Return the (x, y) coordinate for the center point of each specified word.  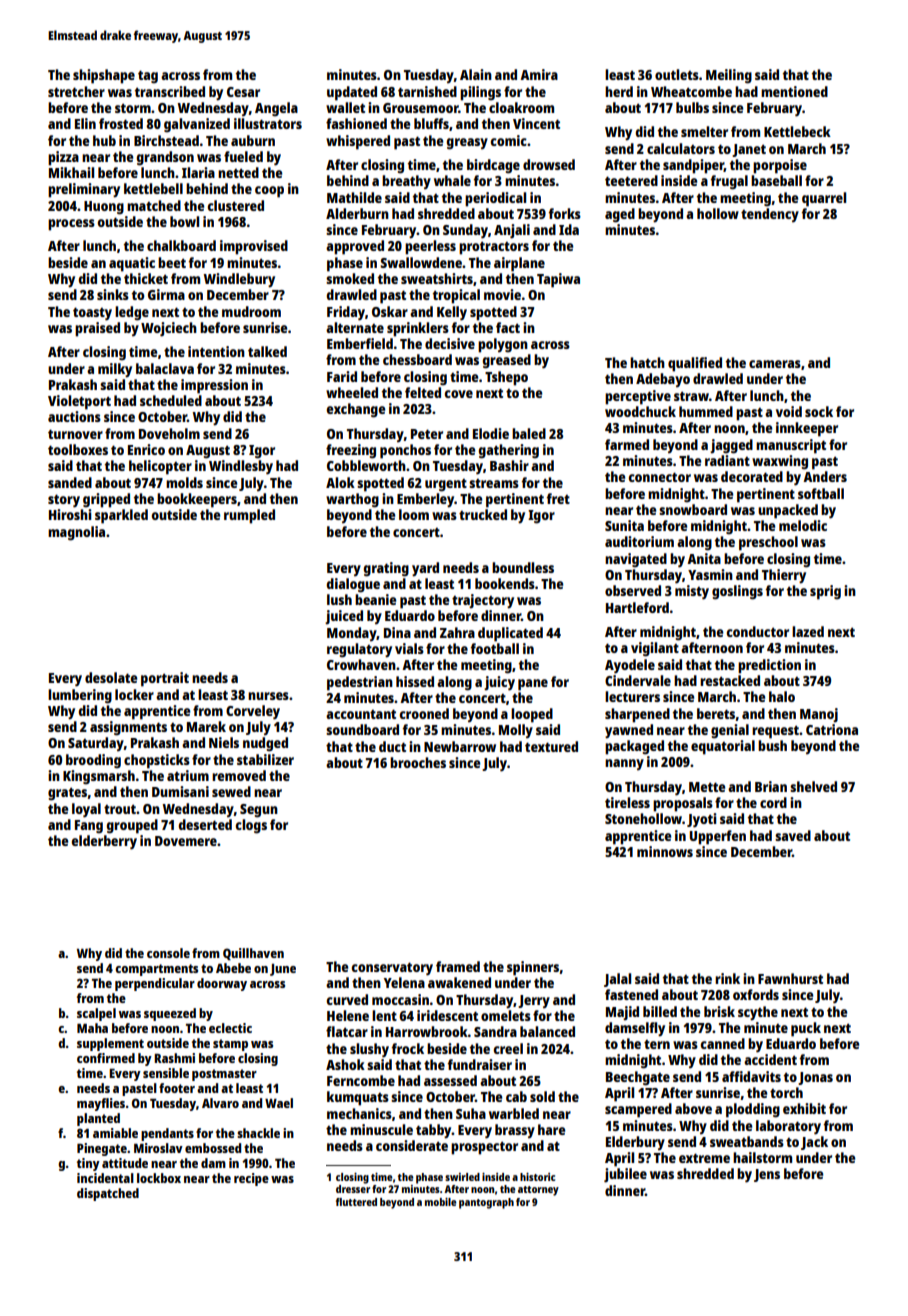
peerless (430, 247)
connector (659, 477)
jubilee (625, 1175)
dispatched (108, 1194)
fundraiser (480, 1064)
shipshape (104, 76)
